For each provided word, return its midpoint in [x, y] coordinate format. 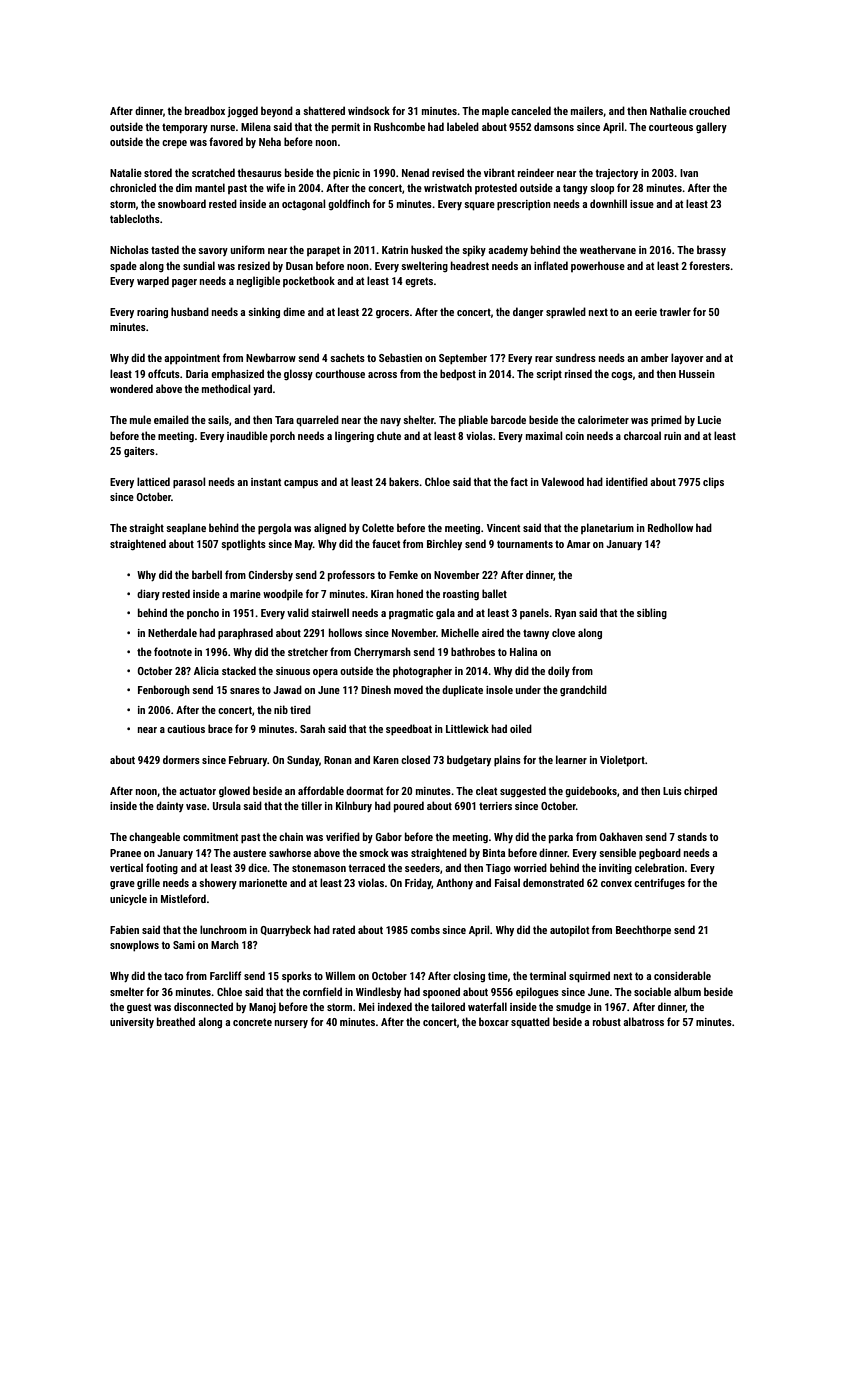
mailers [587, 111]
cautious [186, 729]
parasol [189, 483]
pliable [473, 421]
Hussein [697, 374]
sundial [199, 265]
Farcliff [225, 975]
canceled [531, 110]
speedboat [409, 730]
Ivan [689, 173]
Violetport [622, 761]
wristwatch [448, 187]
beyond [277, 111]
